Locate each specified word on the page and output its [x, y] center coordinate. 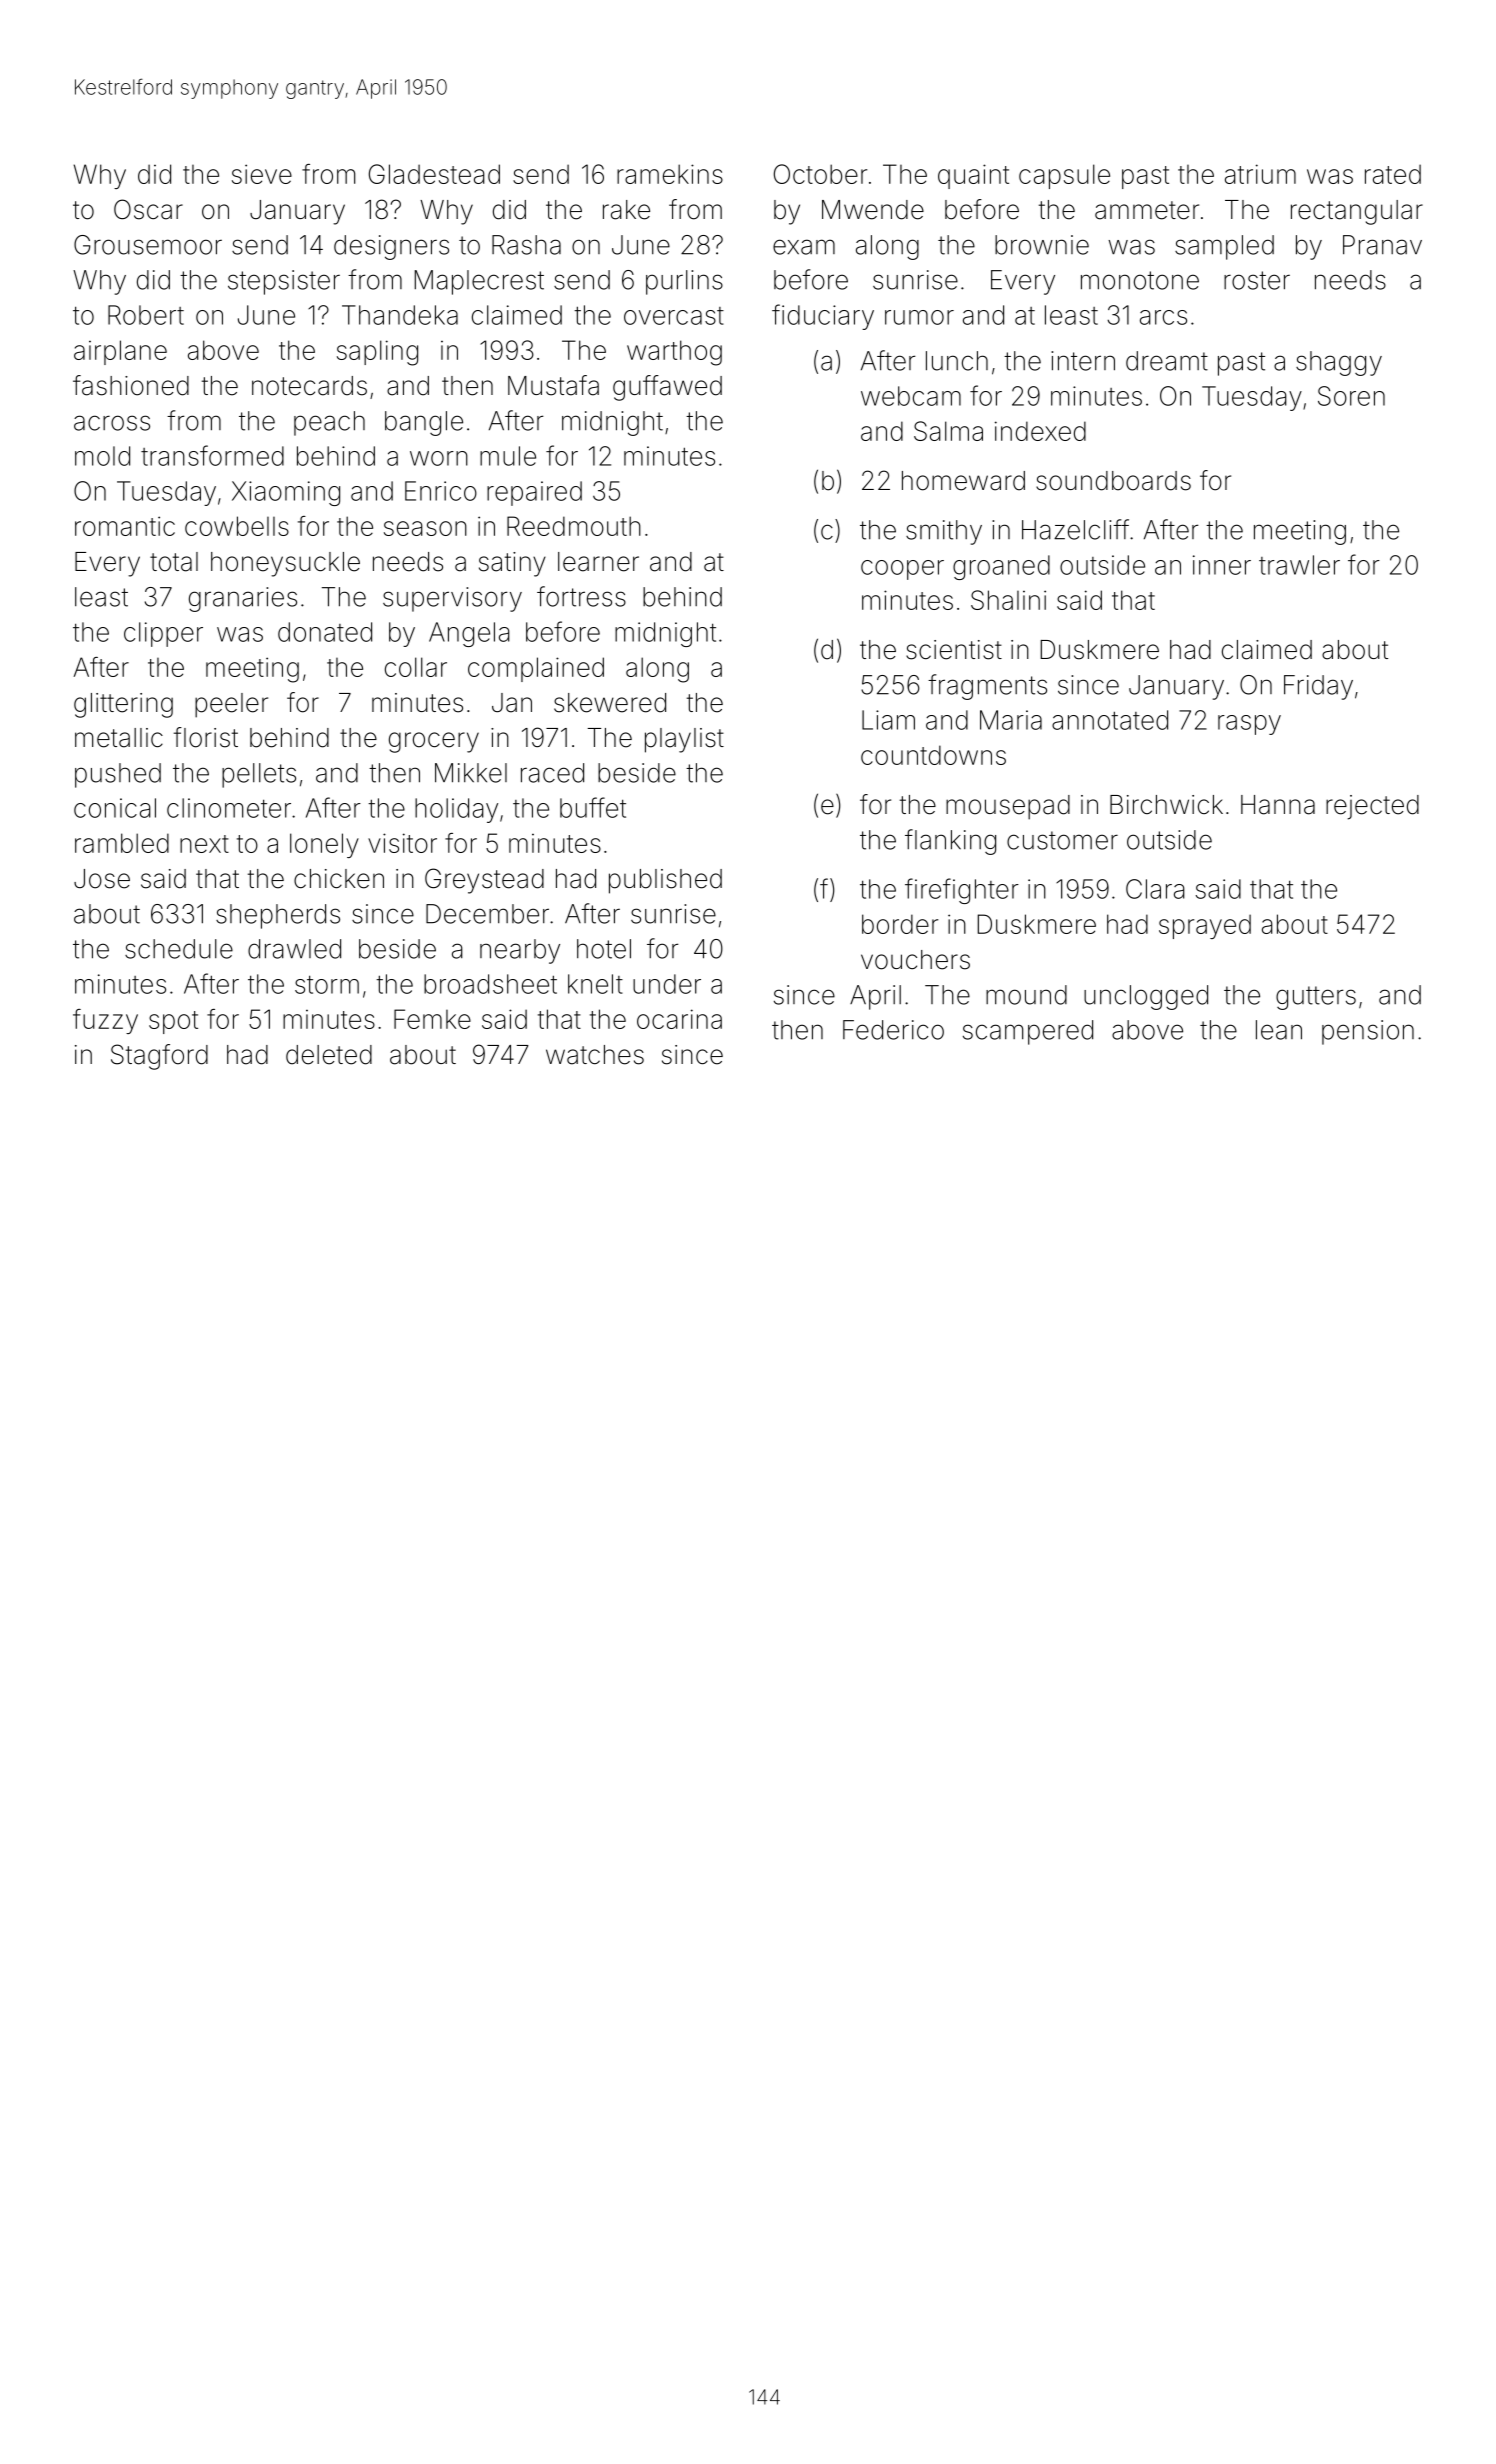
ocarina [679, 1019]
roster [1257, 280]
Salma [948, 431]
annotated [1110, 720]
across [112, 423]
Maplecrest [479, 282]
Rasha [526, 245]
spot [173, 1022]
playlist [684, 740]
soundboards [1113, 481]
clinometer [229, 808]
